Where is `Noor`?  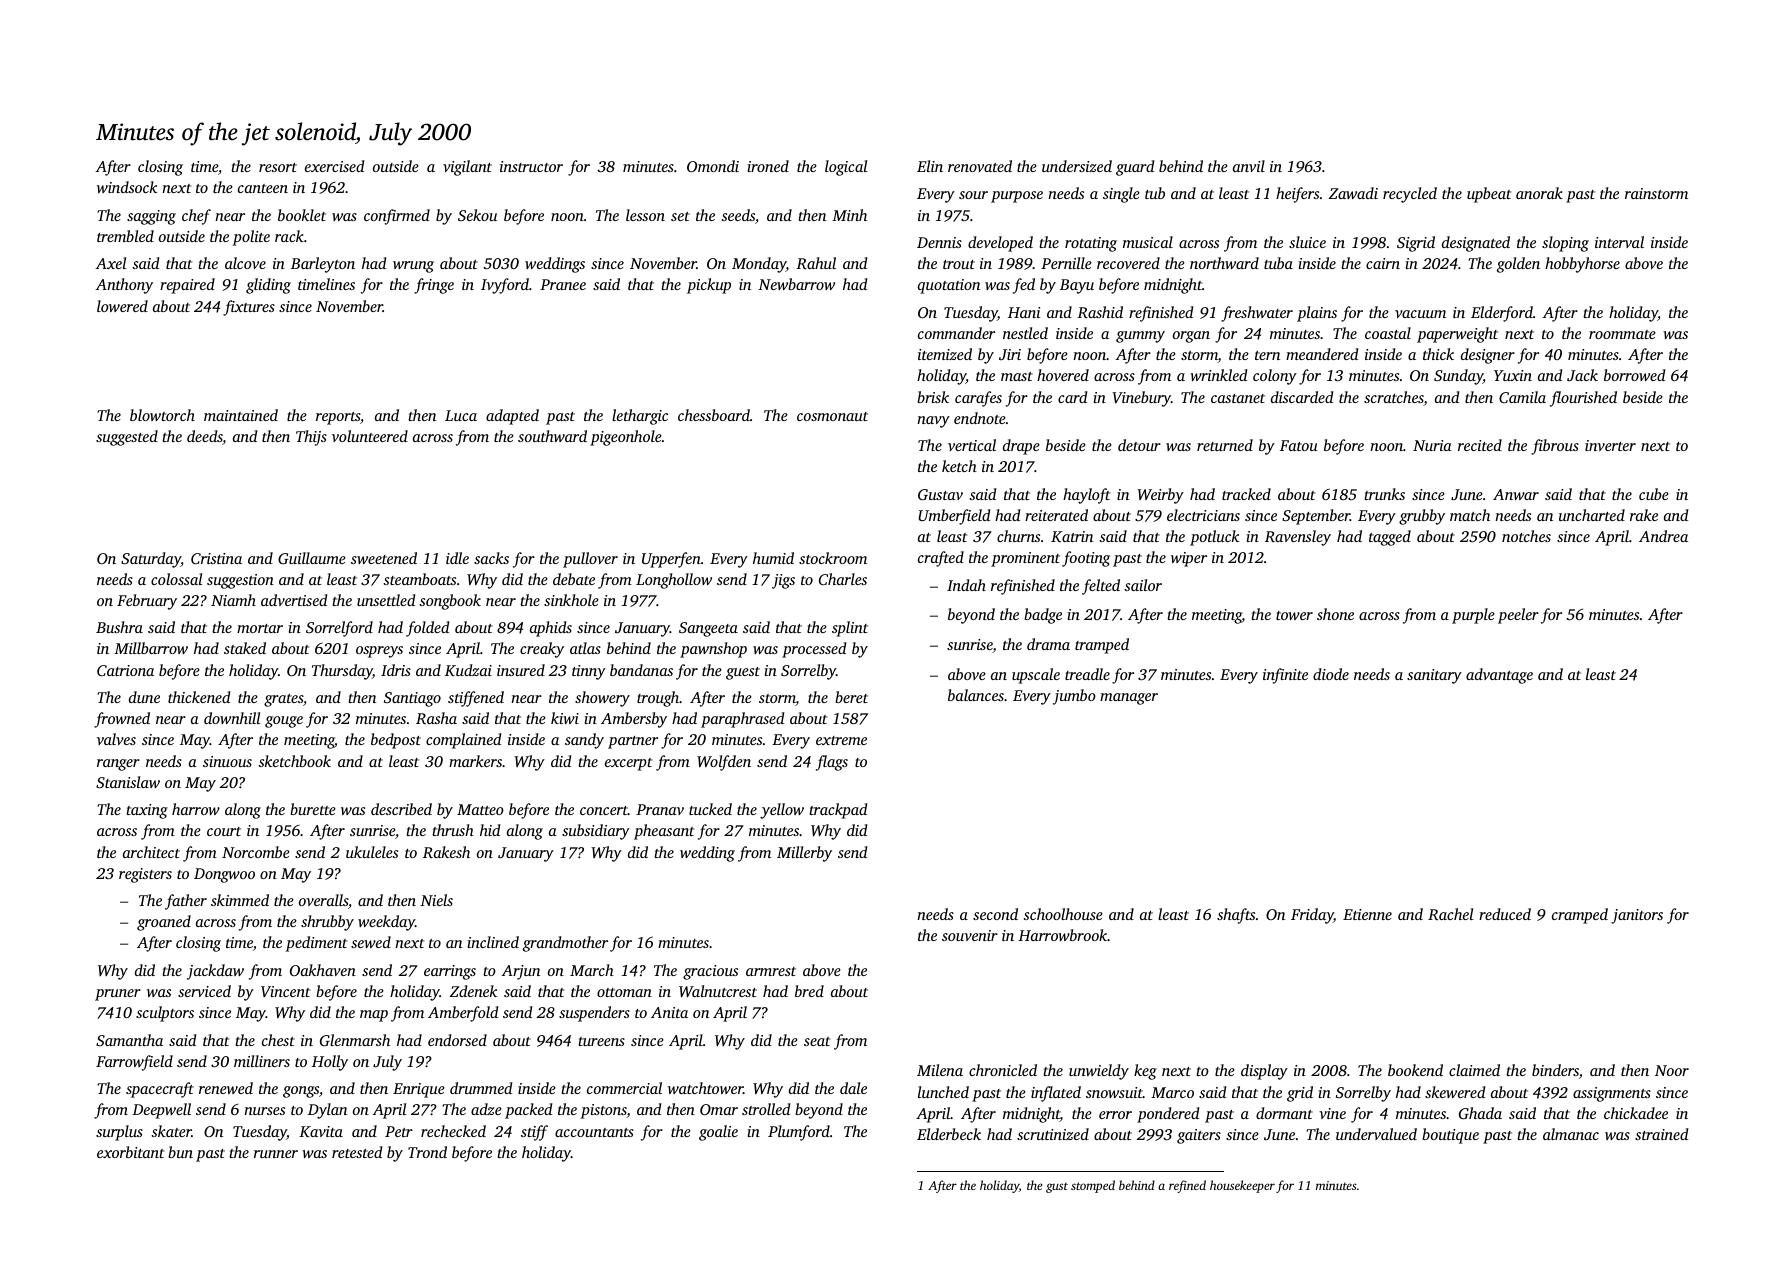 Noor is located at coordinates (1672, 1070).
